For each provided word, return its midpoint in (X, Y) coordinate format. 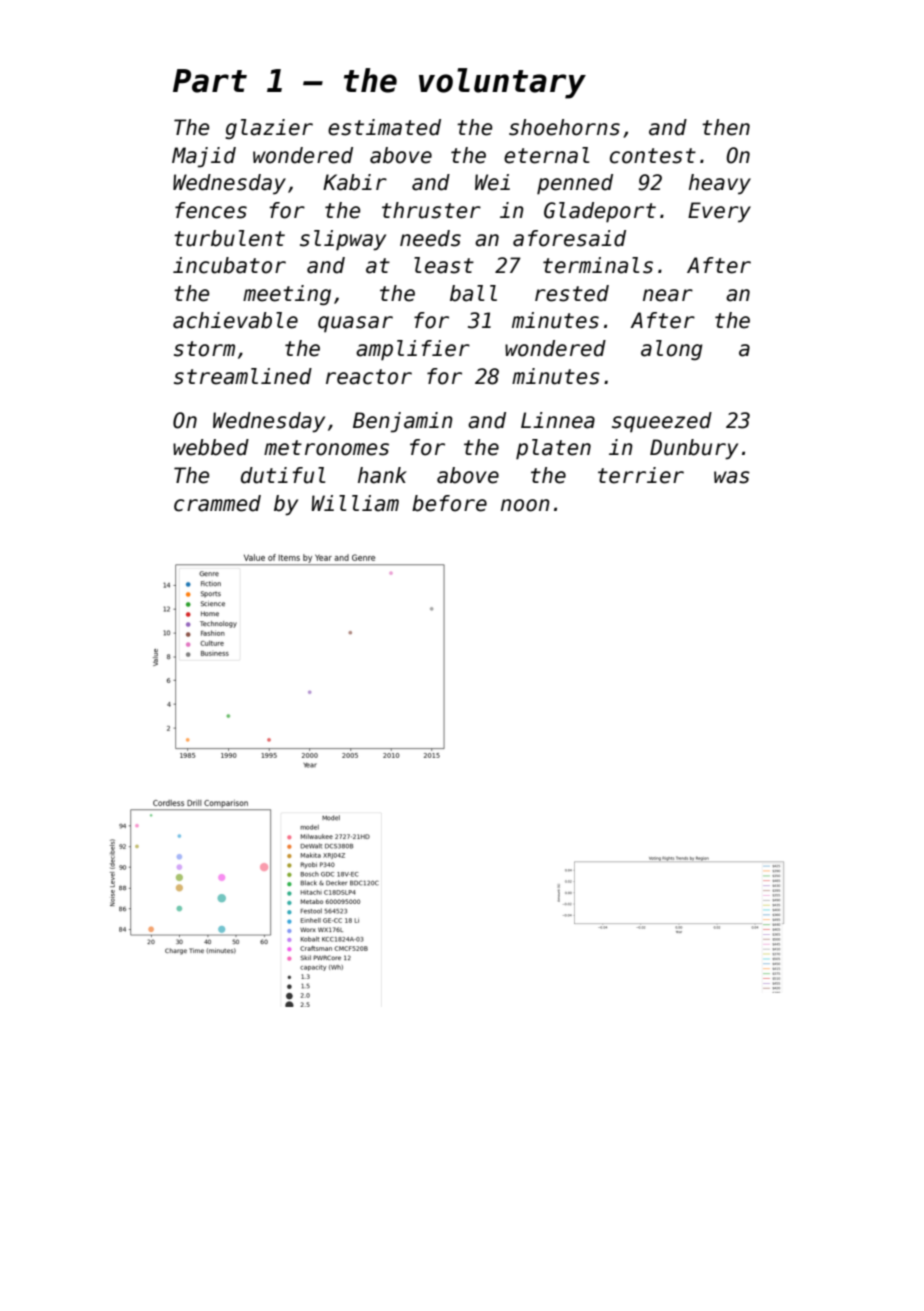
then (726, 127)
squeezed (662, 422)
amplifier (413, 350)
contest (653, 156)
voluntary (502, 83)
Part (210, 81)
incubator (229, 265)
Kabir (355, 182)
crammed (217, 503)
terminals (598, 265)
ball (473, 293)
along (672, 350)
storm (204, 349)
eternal (546, 155)
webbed (211, 447)
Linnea (558, 420)
